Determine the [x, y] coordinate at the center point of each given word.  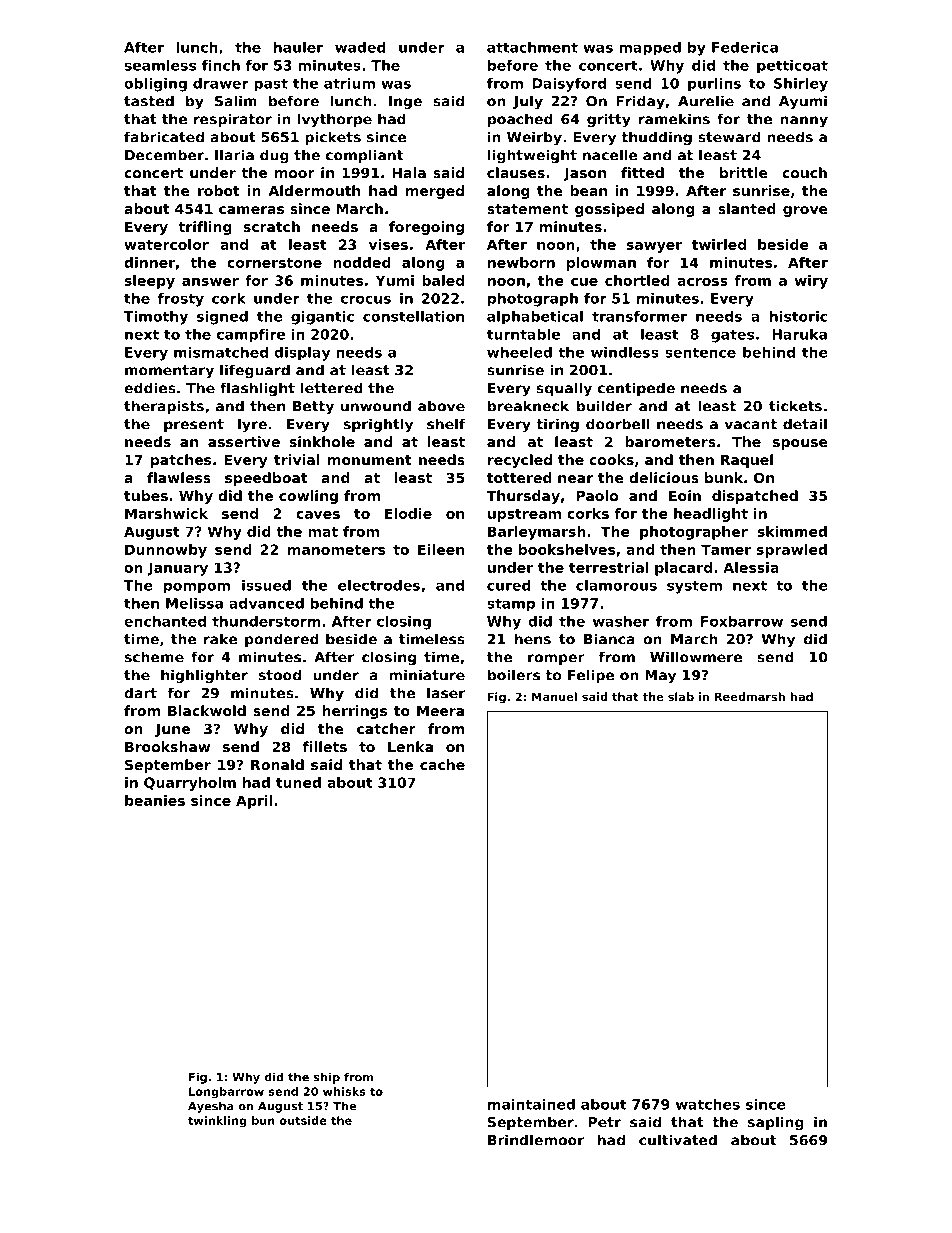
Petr [605, 1122]
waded [360, 47]
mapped [650, 49]
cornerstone [274, 263]
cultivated [678, 1140]
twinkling [217, 1121]
